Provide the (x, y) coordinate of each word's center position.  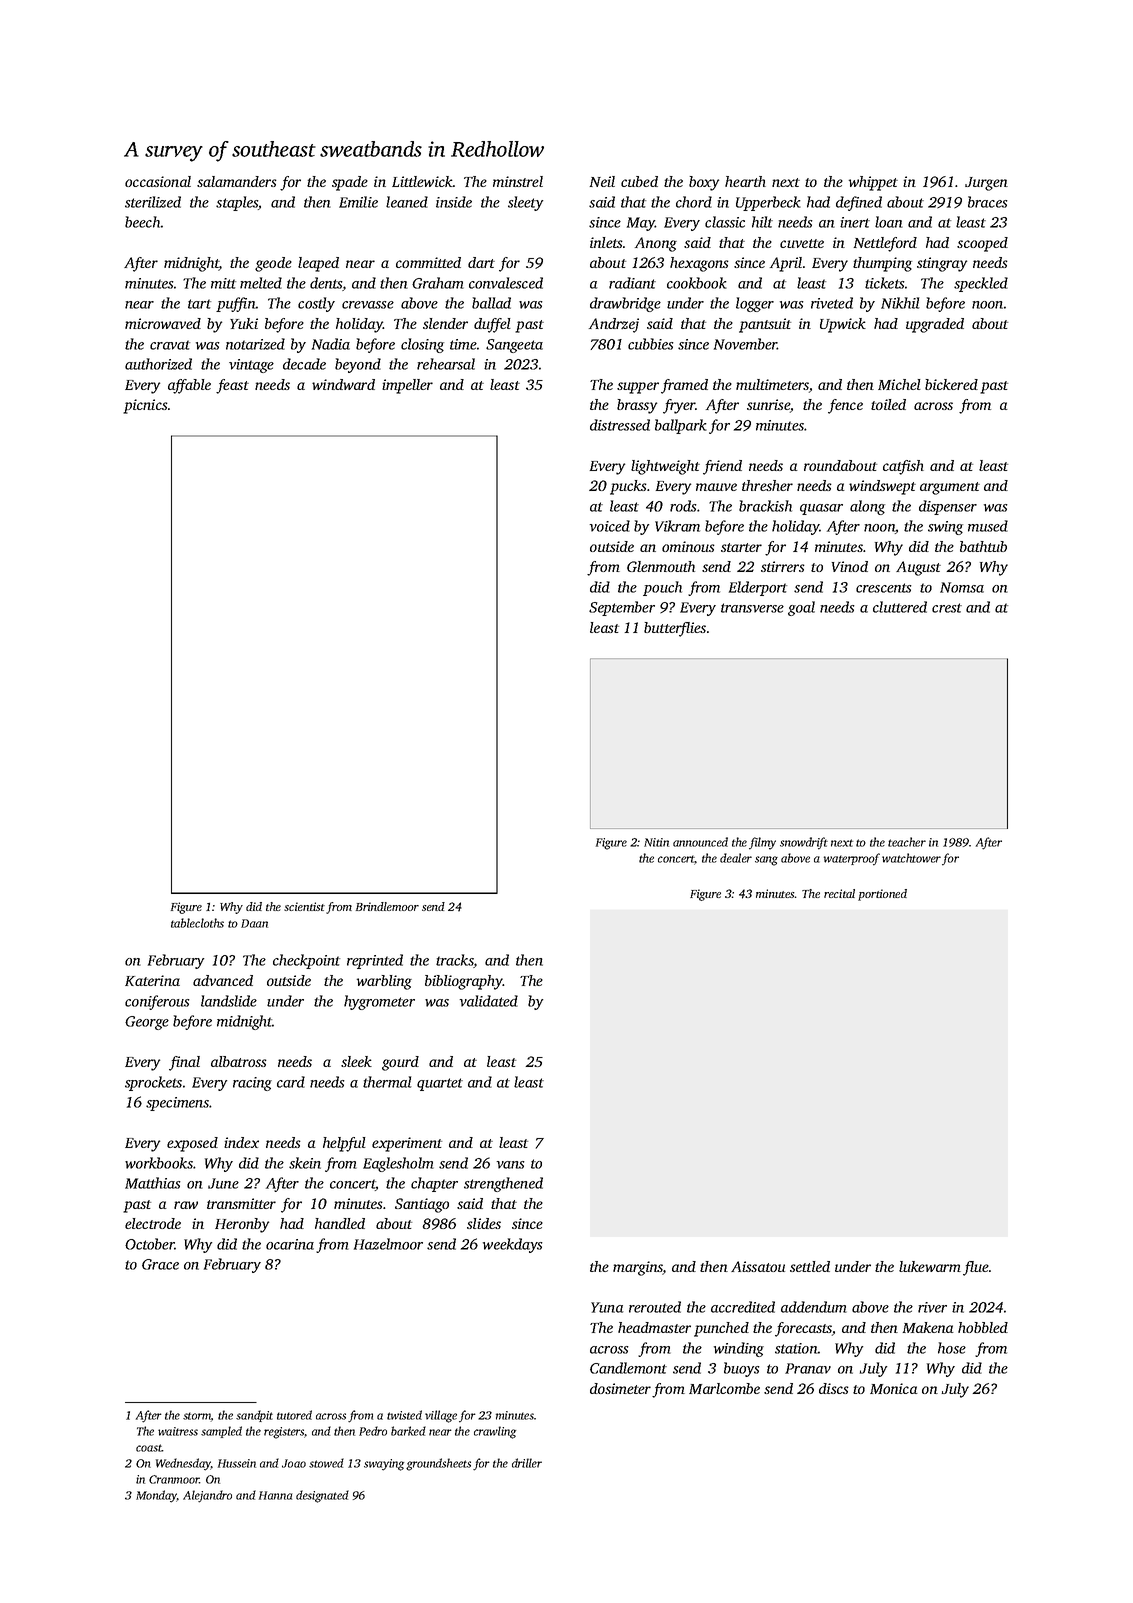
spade (350, 183)
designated (322, 1496)
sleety (525, 203)
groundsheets (438, 1464)
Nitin (656, 842)
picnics (145, 406)
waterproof (852, 859)
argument (950, 488)
